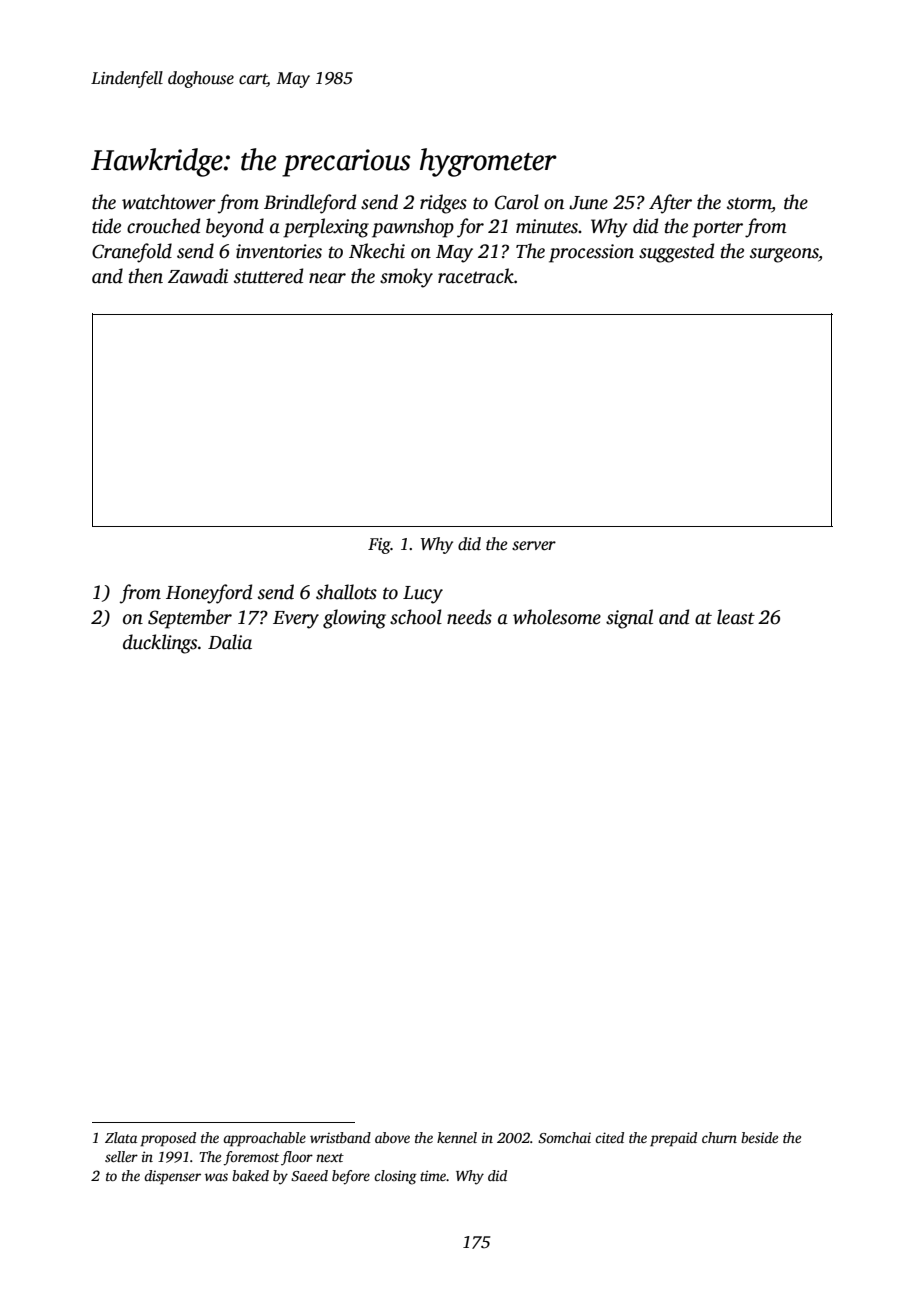  Describe the element at coordinates (121, 1137) in the screenshot. I see `Zlata` at that location.
